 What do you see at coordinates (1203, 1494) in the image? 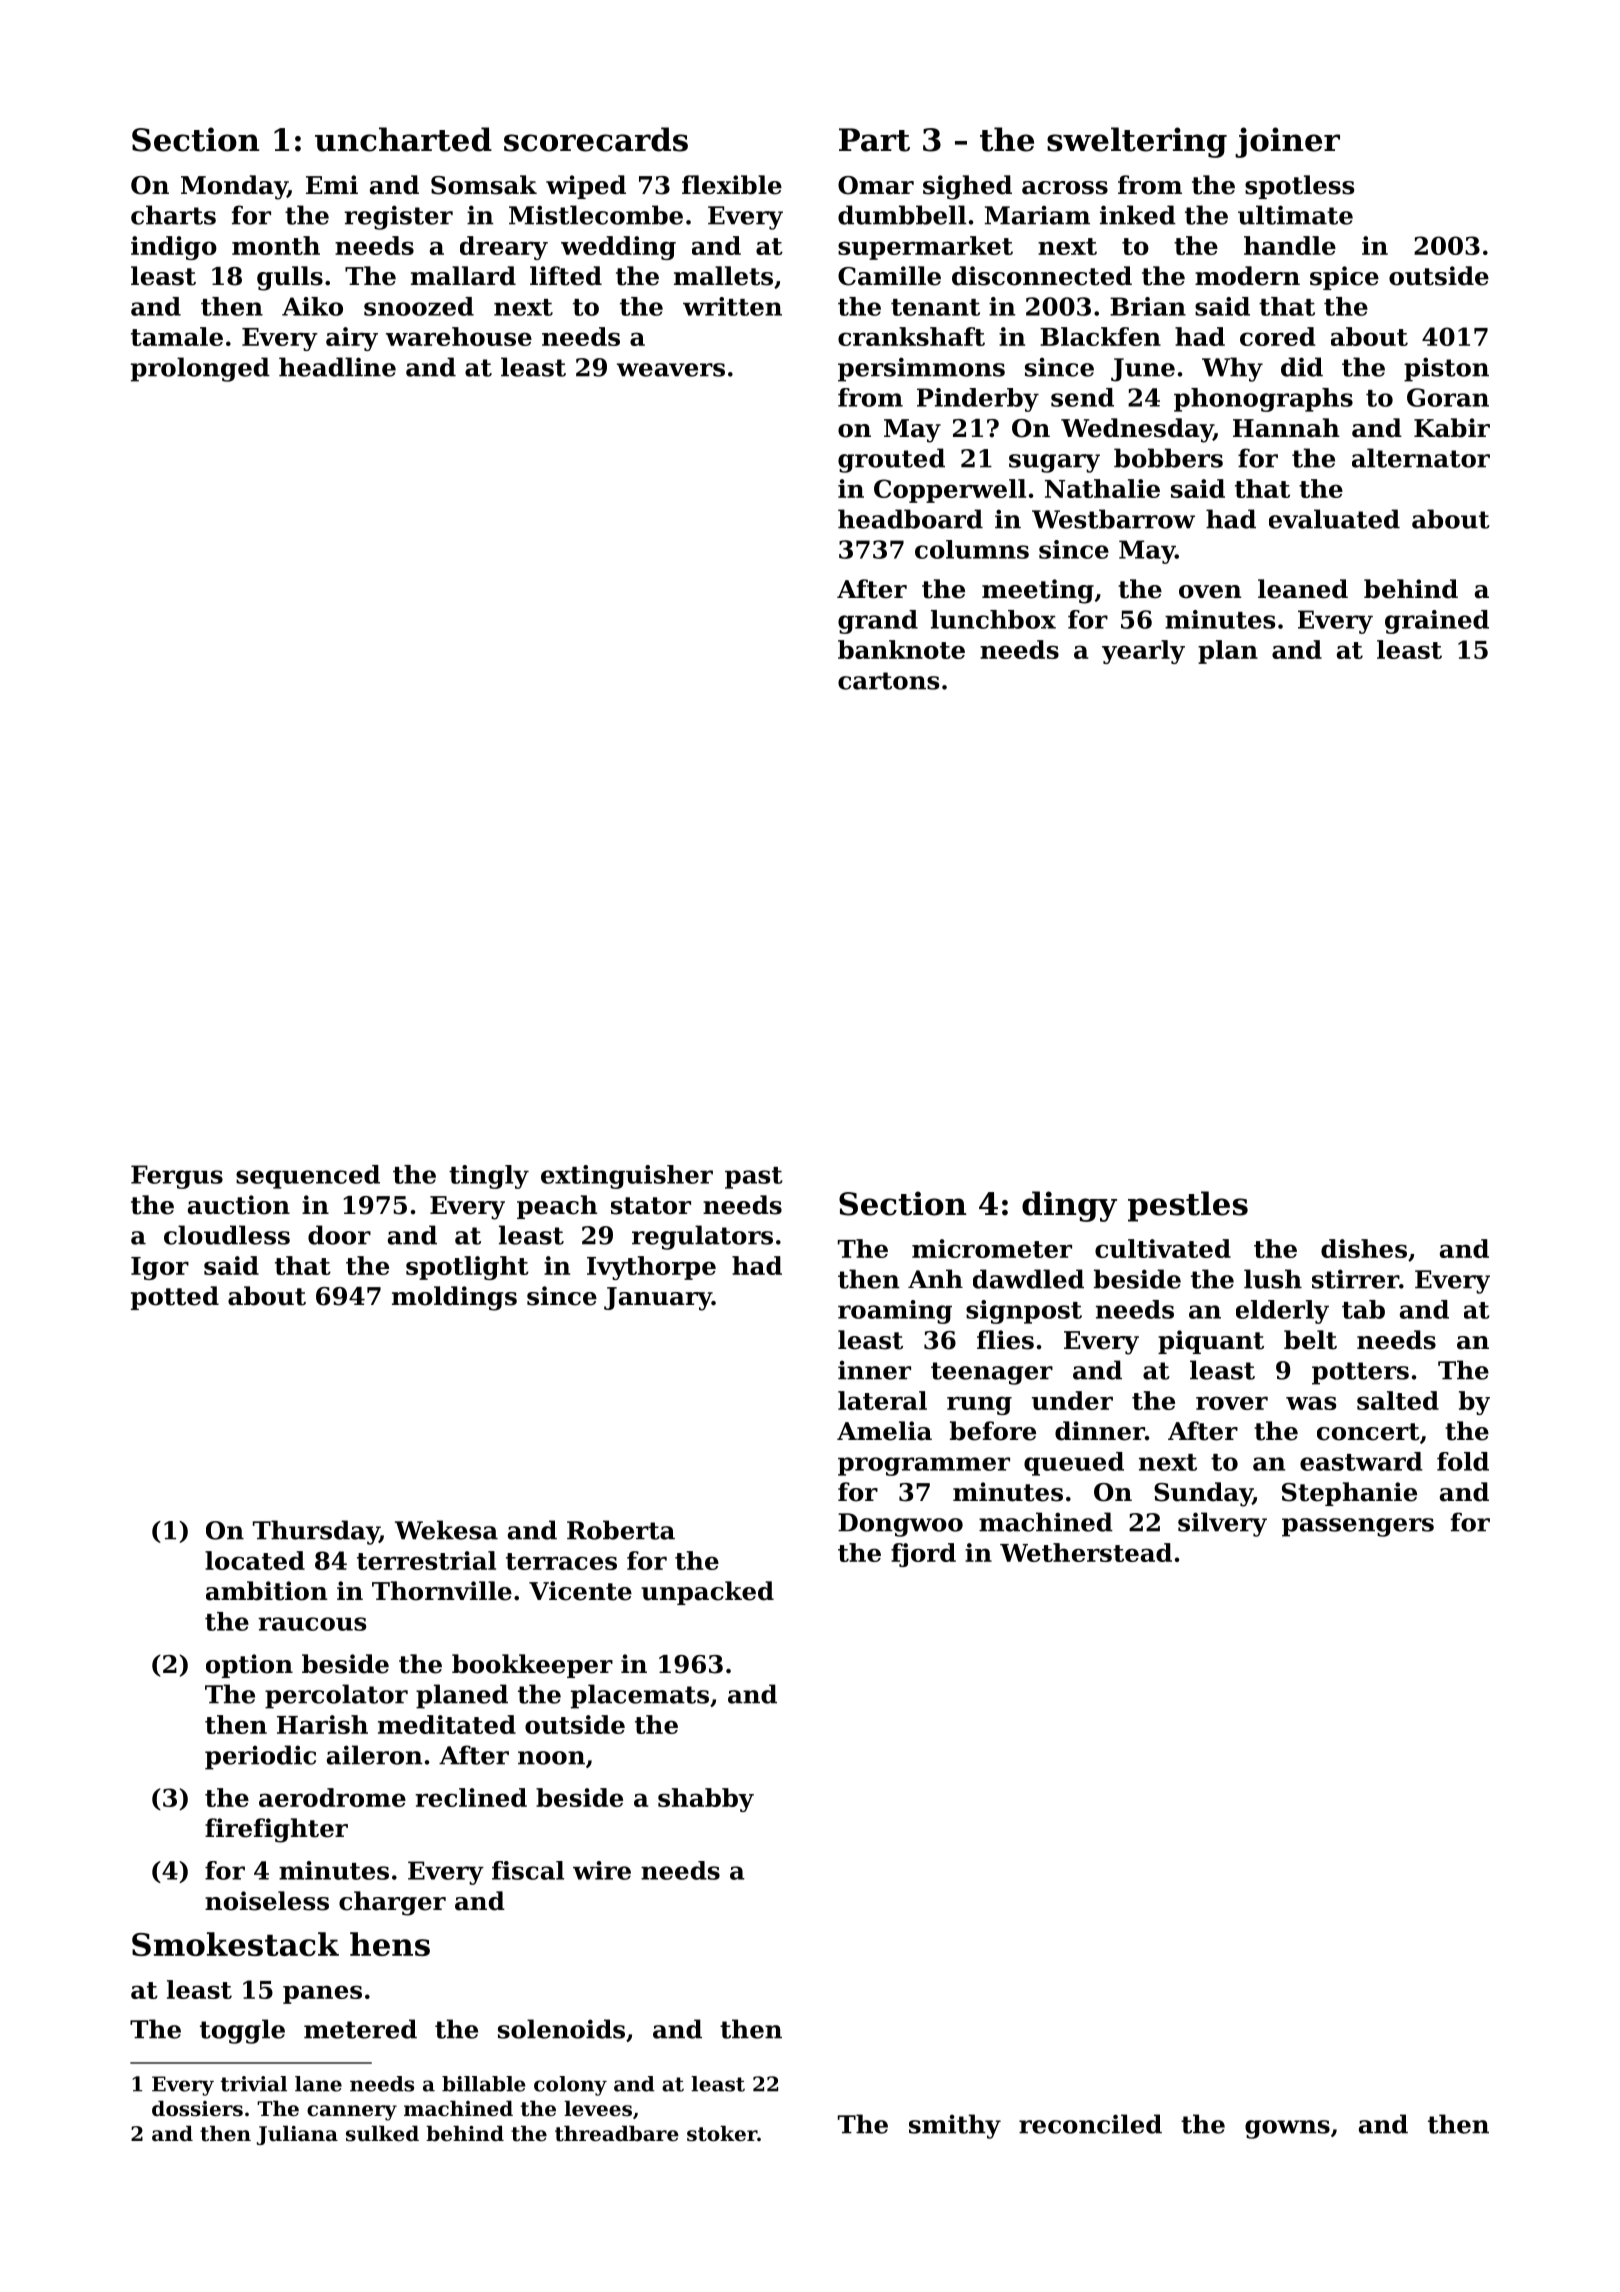
I see `Sunday` at bounding box center [1203, 1494].
